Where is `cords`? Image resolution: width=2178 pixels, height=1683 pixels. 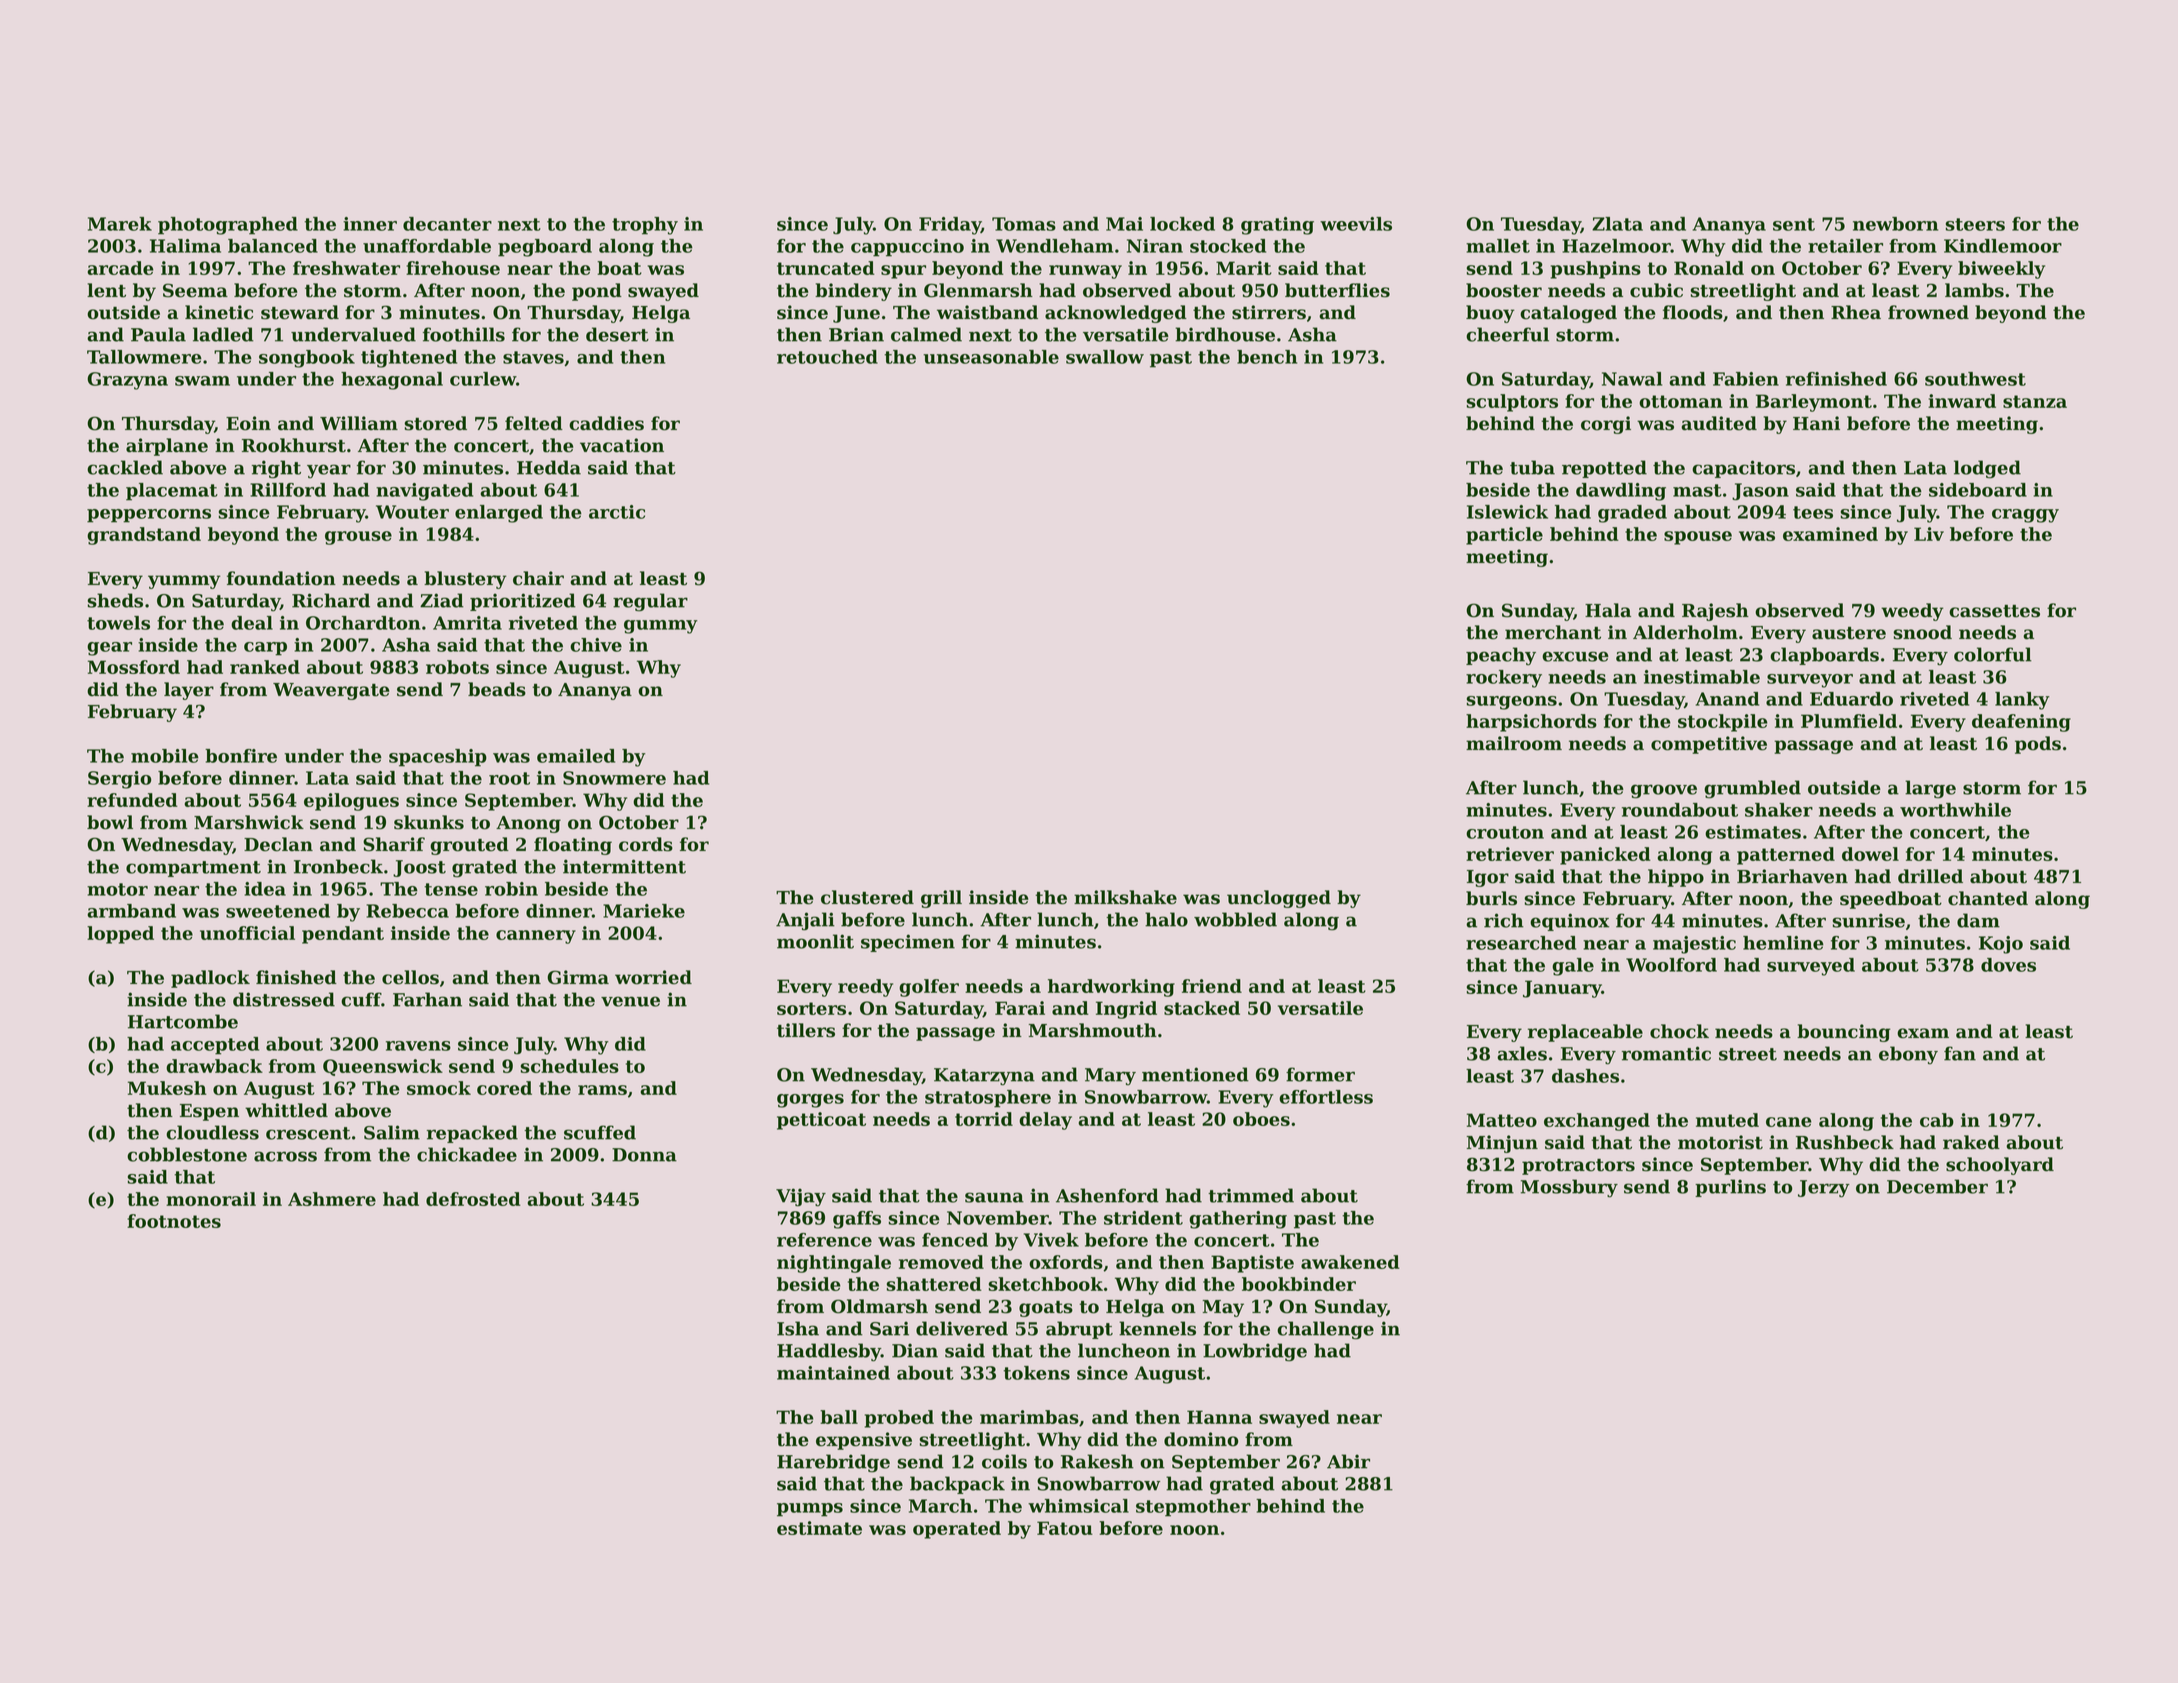
cords is located at coordinates (646, 844).
